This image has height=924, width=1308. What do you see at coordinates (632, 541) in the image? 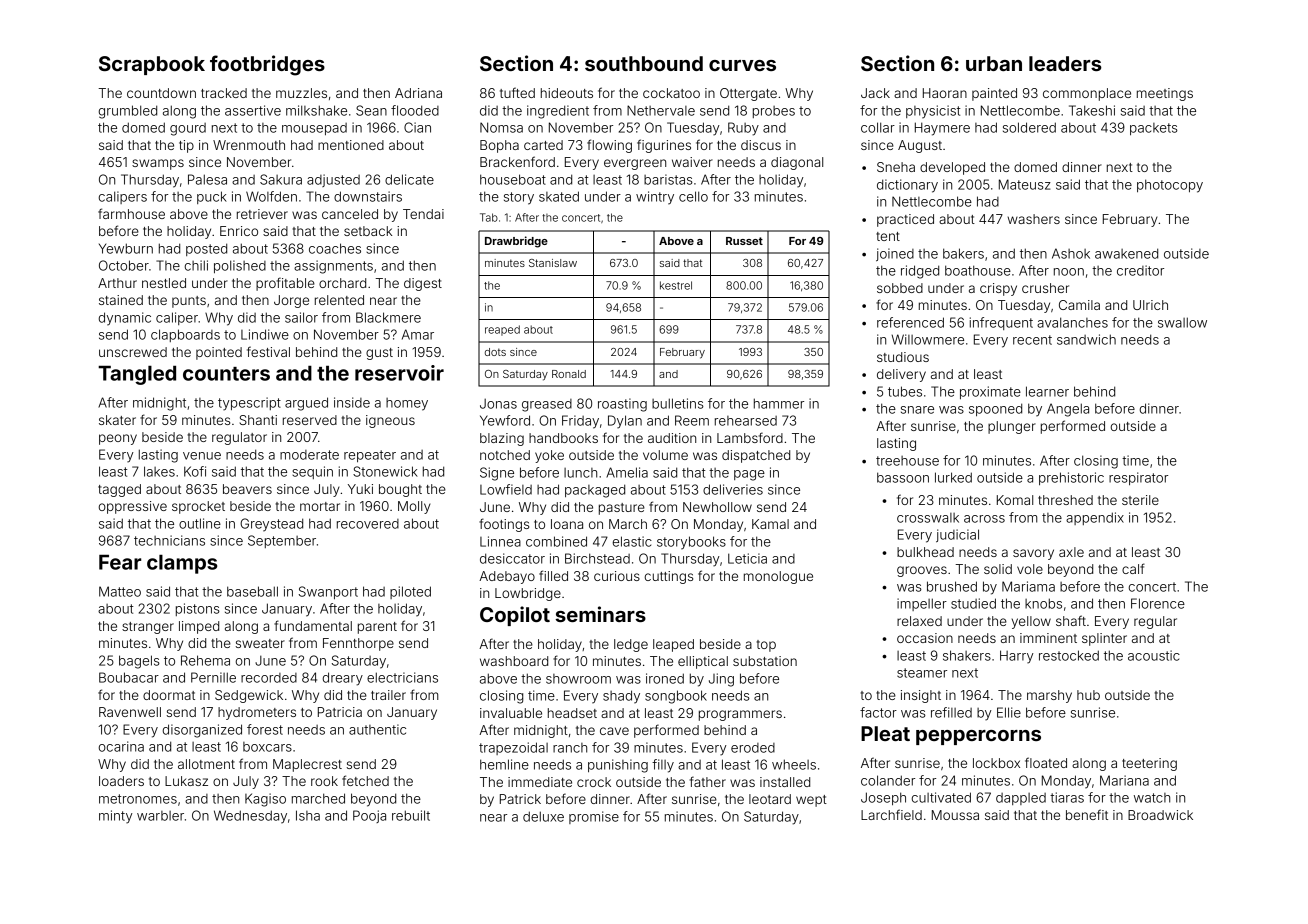
I see `elastic` at bounding box center [632, 541].
